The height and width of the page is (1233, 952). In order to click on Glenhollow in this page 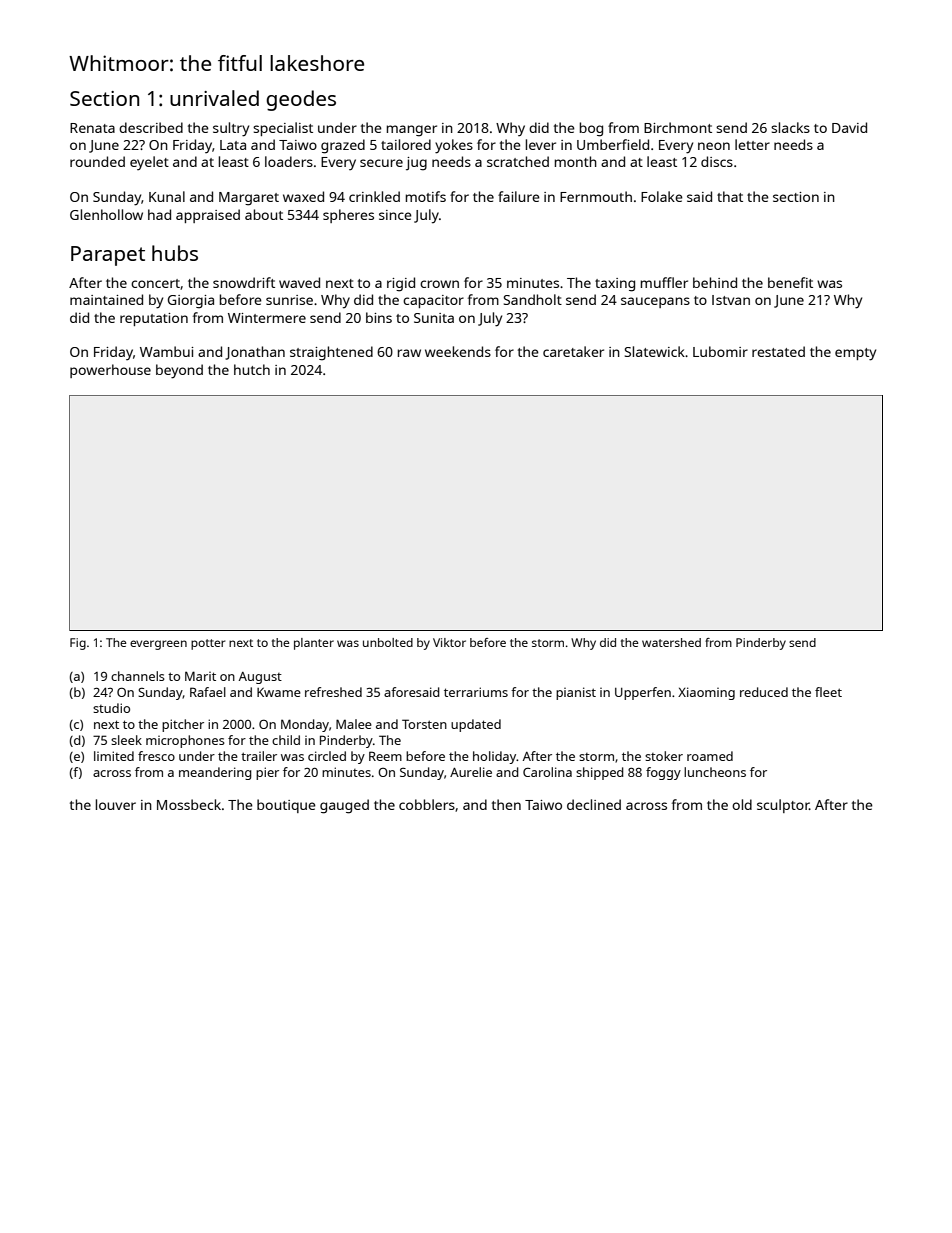, I will do `click(106, 214)`.
